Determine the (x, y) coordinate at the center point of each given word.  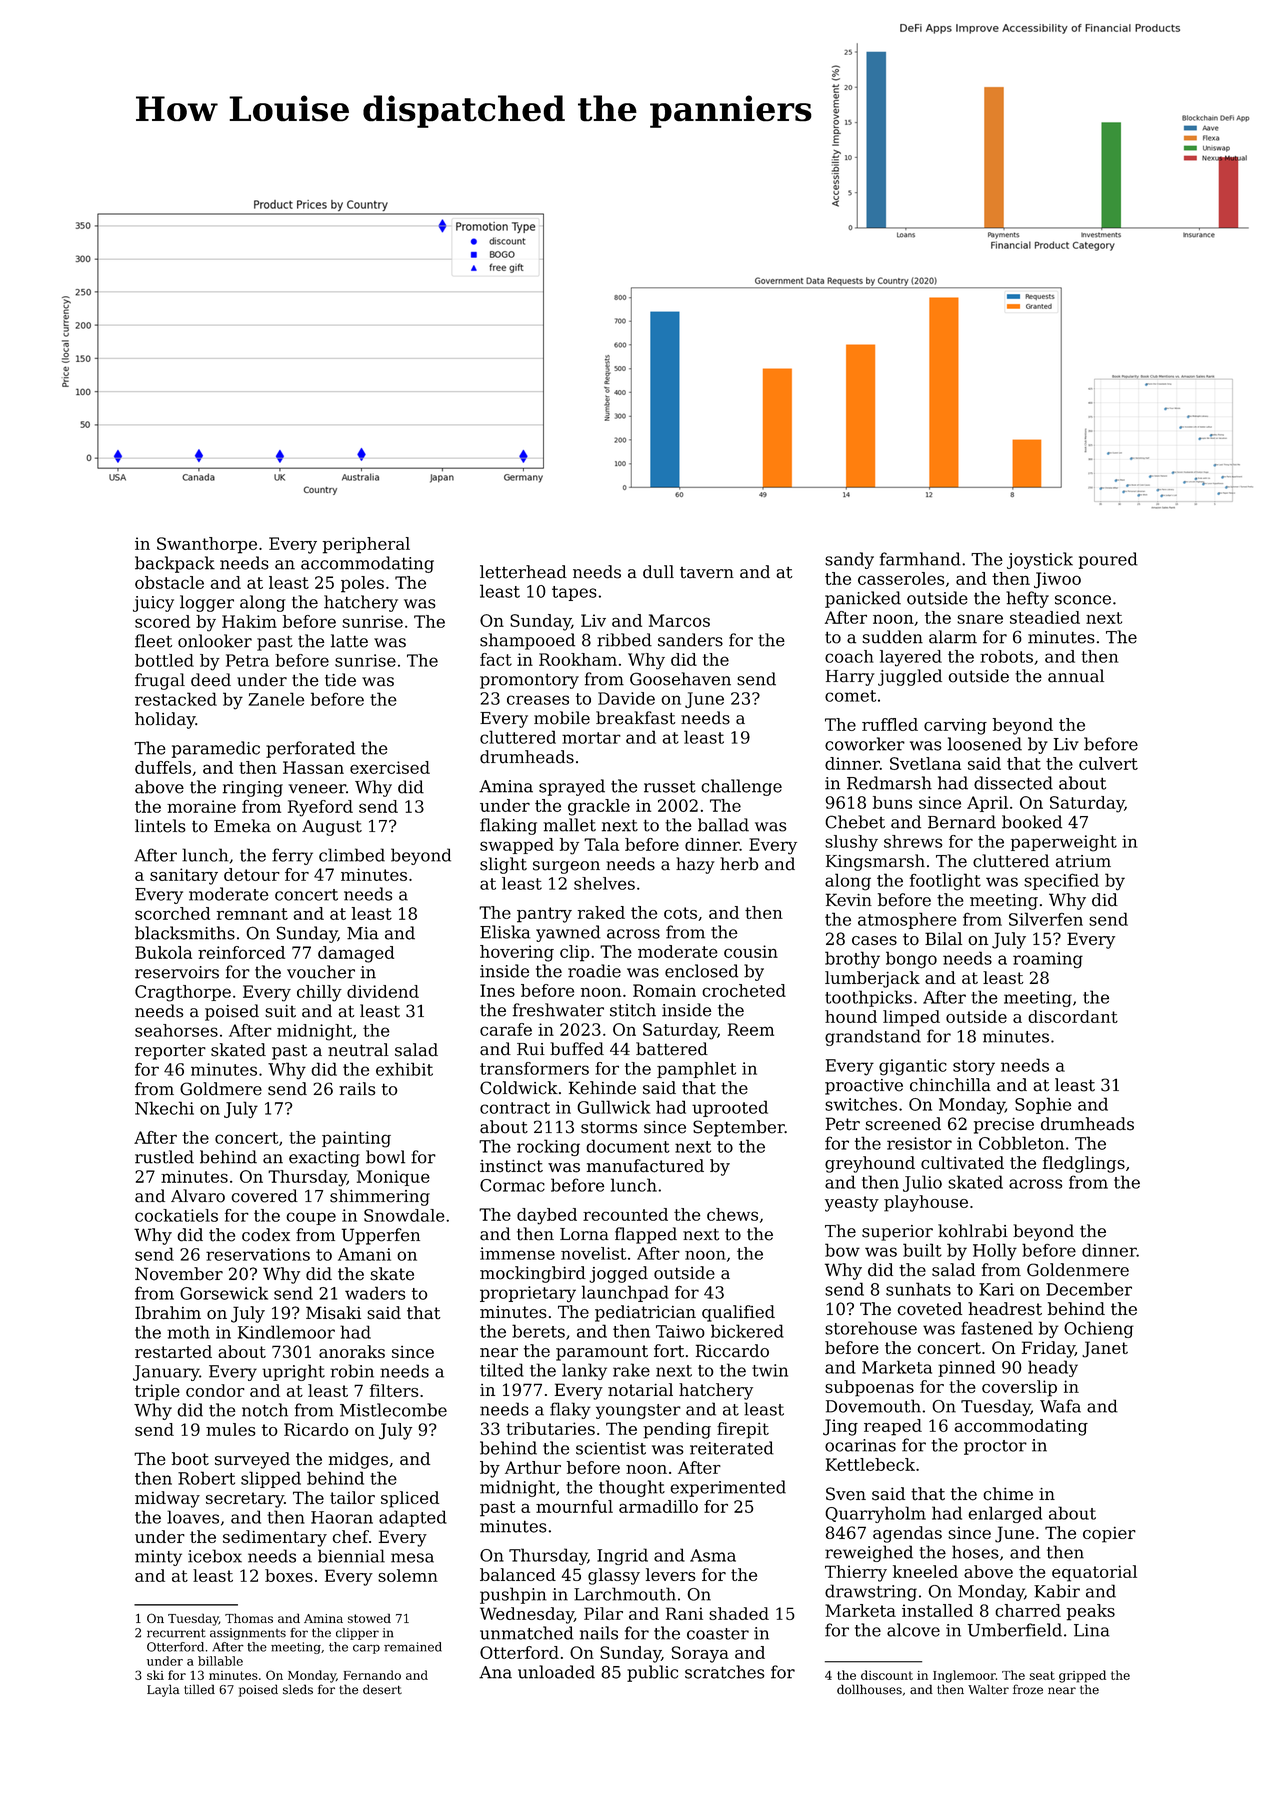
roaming (1048, 960)
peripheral (366, 545)
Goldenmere (1078, 1270)
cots (680, 913)
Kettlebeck (870, 1464)
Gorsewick (224, 1293)
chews (732, 1214)
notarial (640, 1389)
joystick (1040, 560)
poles (362, 584)
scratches (725, 1672)
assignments (248, 1634)
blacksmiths (185, 933)
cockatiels (176, 1215)
